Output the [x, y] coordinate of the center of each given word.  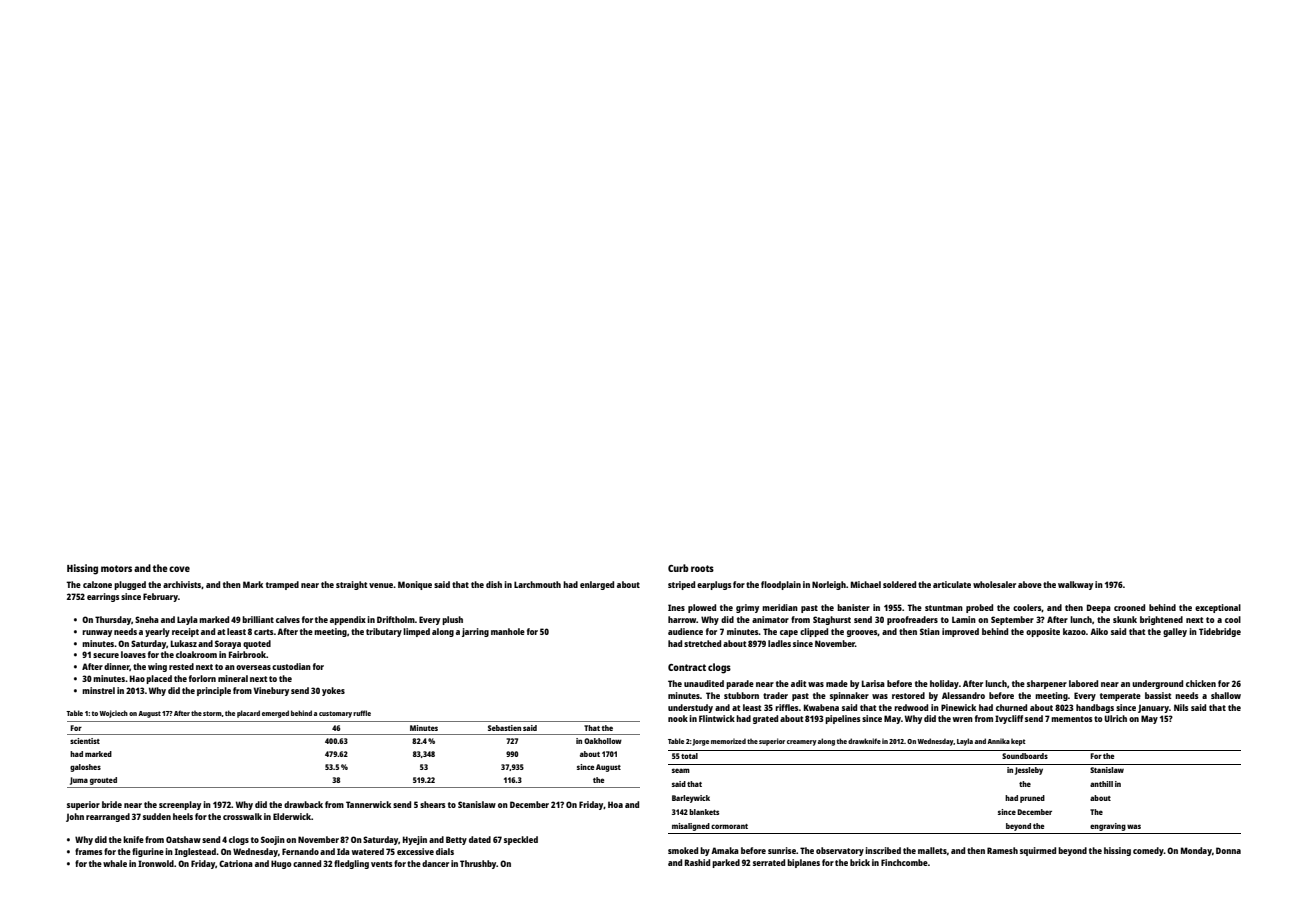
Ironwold [156, 863]
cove [179, 569]
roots [702, 568]
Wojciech [113, 714]
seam [681, 770]
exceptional [1218, 608]
